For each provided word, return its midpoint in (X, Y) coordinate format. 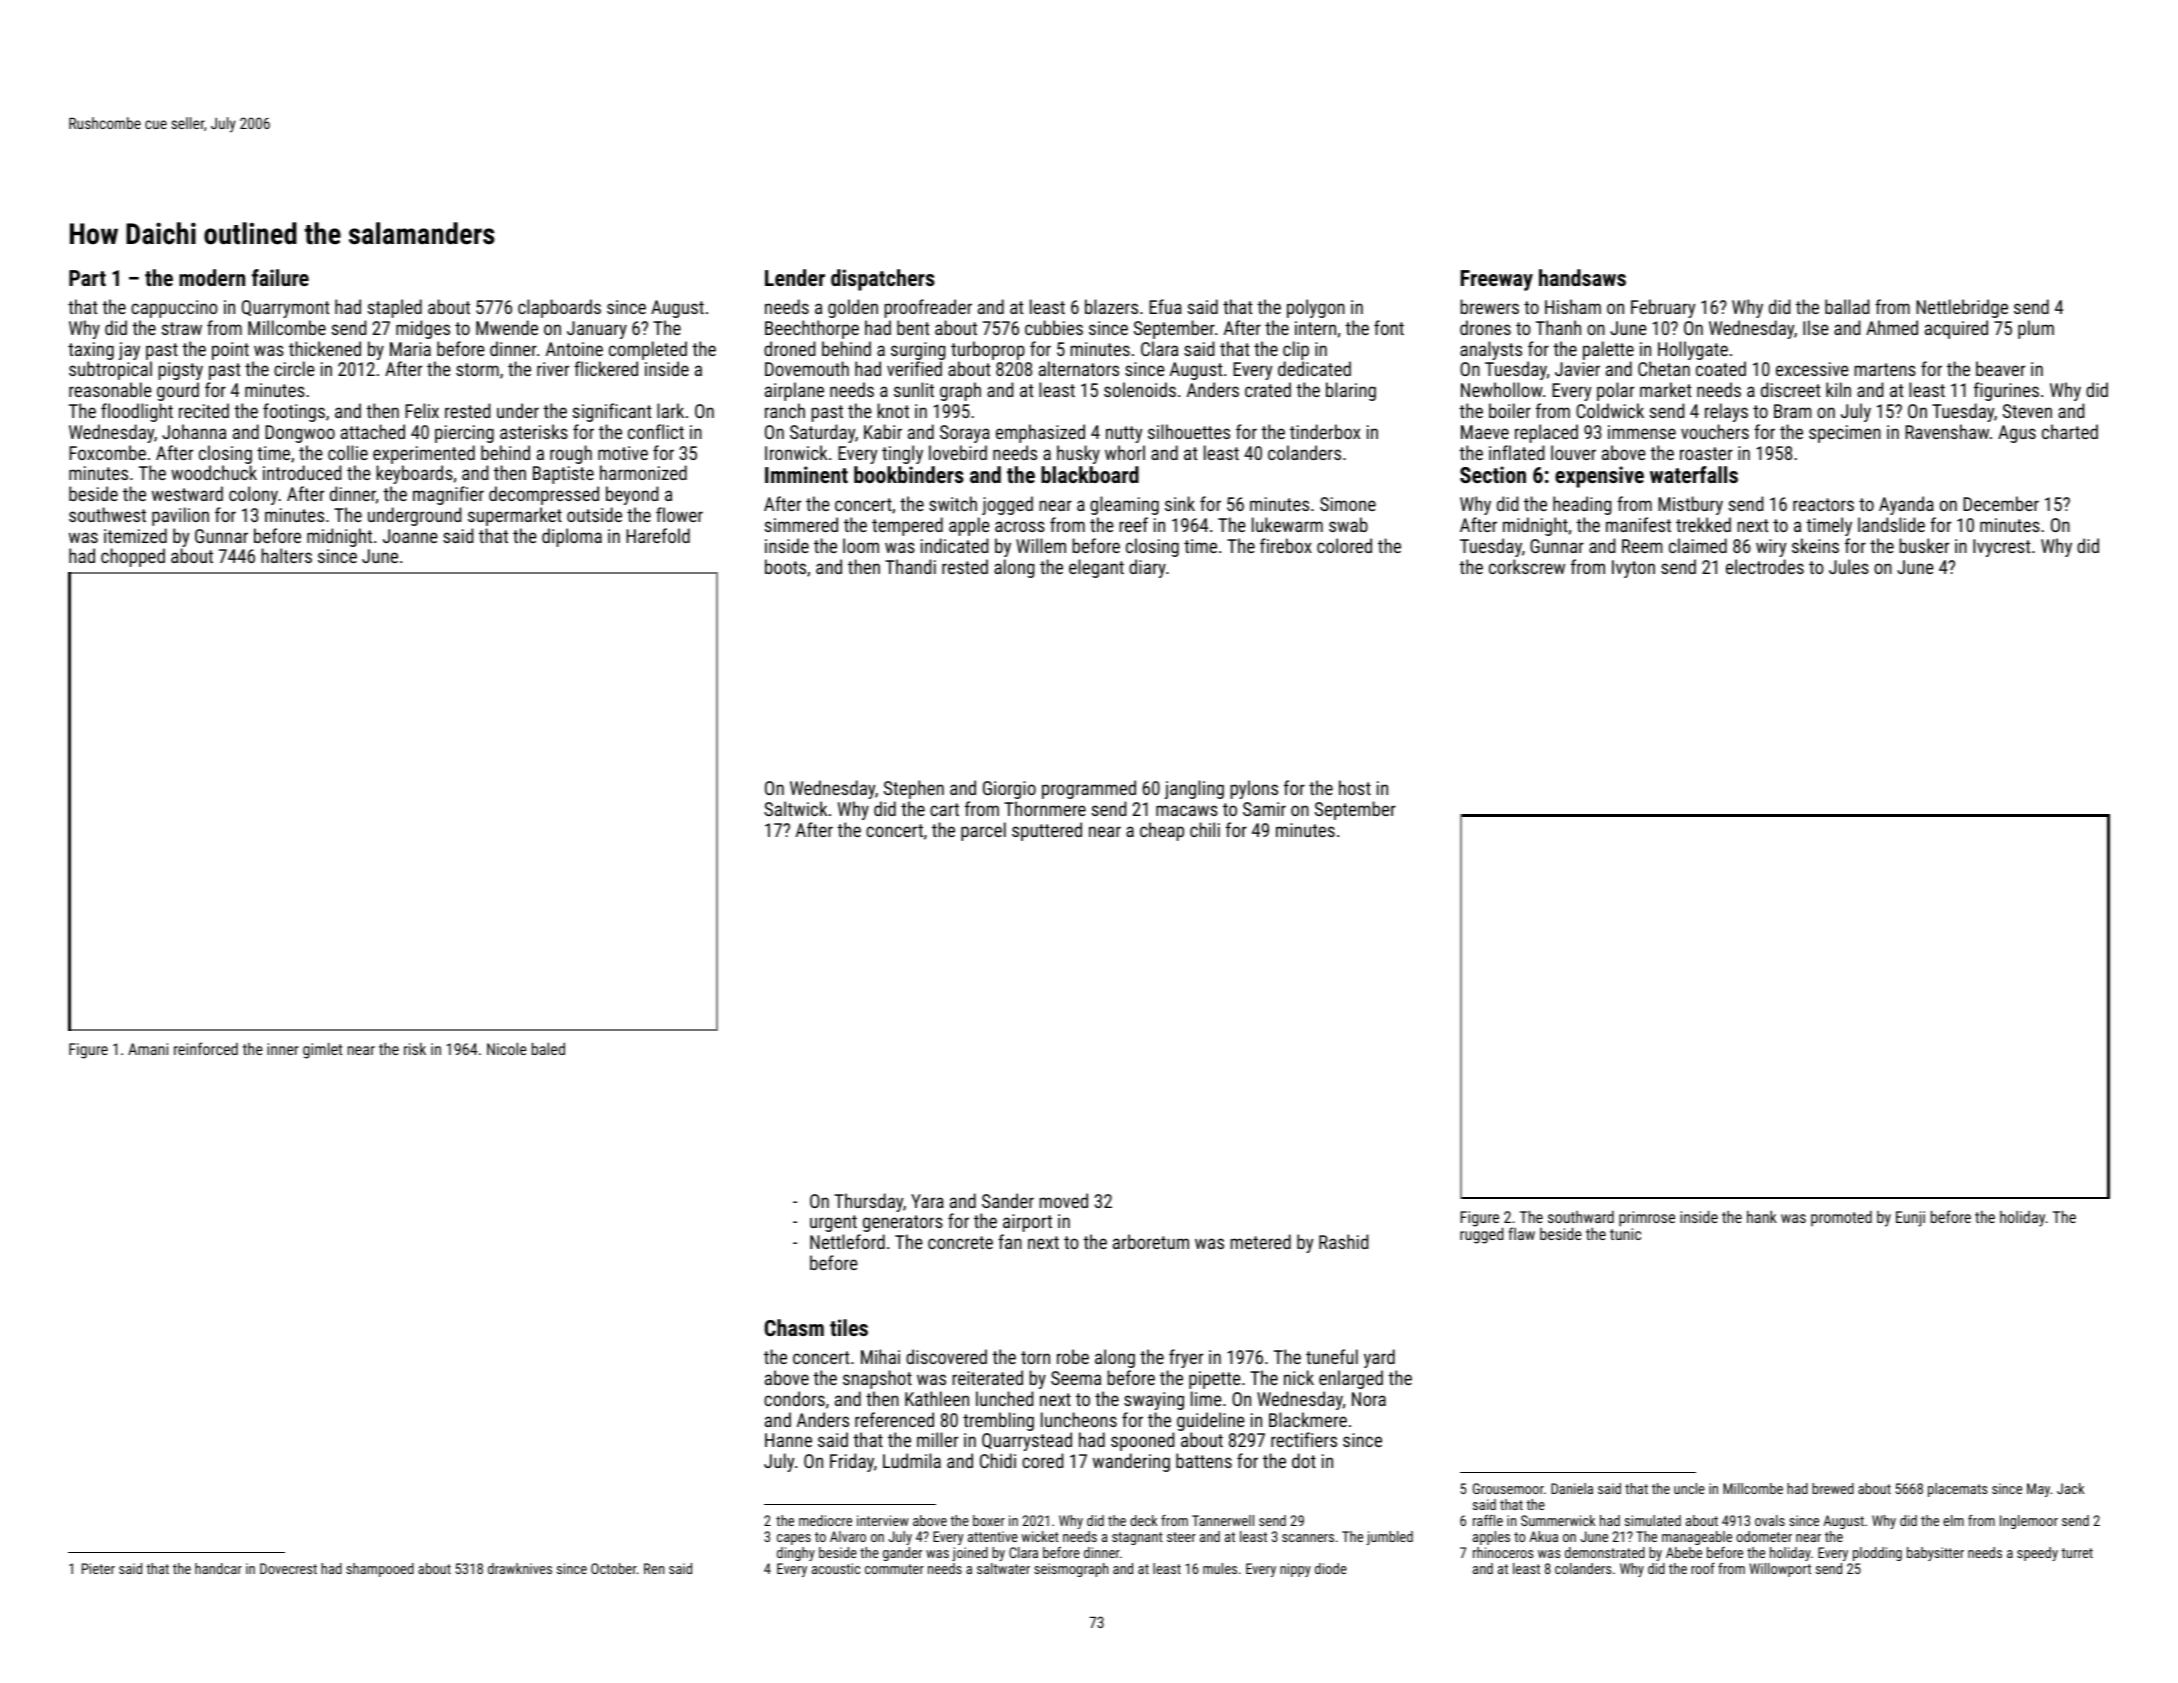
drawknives (520, 1568)
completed (648, 350)
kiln (1838, 389)
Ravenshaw (1947, 431)
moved (1064, 1200)
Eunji (1910, 1219)
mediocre (825, 1520)
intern (1315, 328)
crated (1268, 389)
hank (1762, 1216)
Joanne (410, 536)
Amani (148, 1049)
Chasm (794, 1327)
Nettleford (847, 1241)
